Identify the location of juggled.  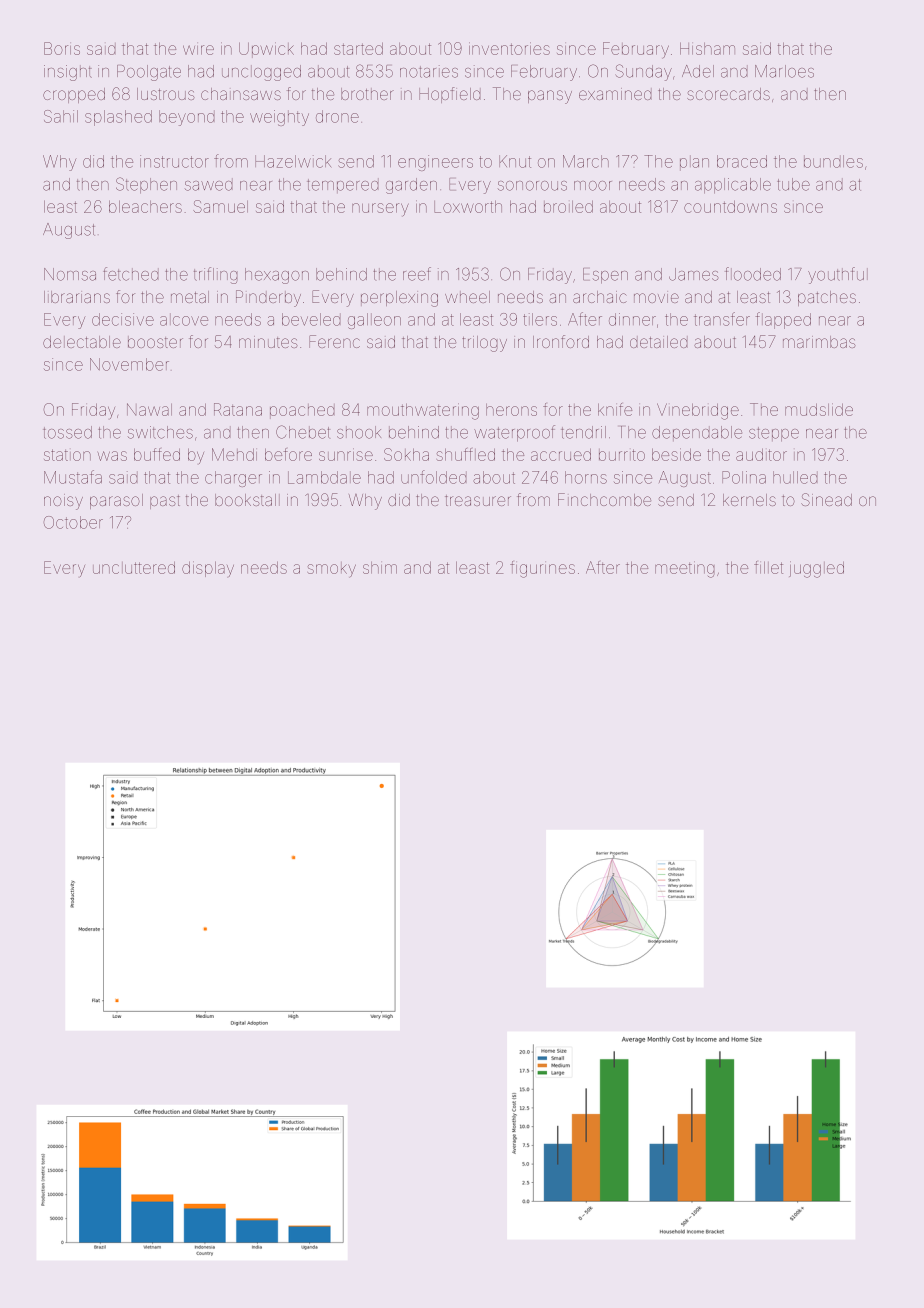
(816, 569).
